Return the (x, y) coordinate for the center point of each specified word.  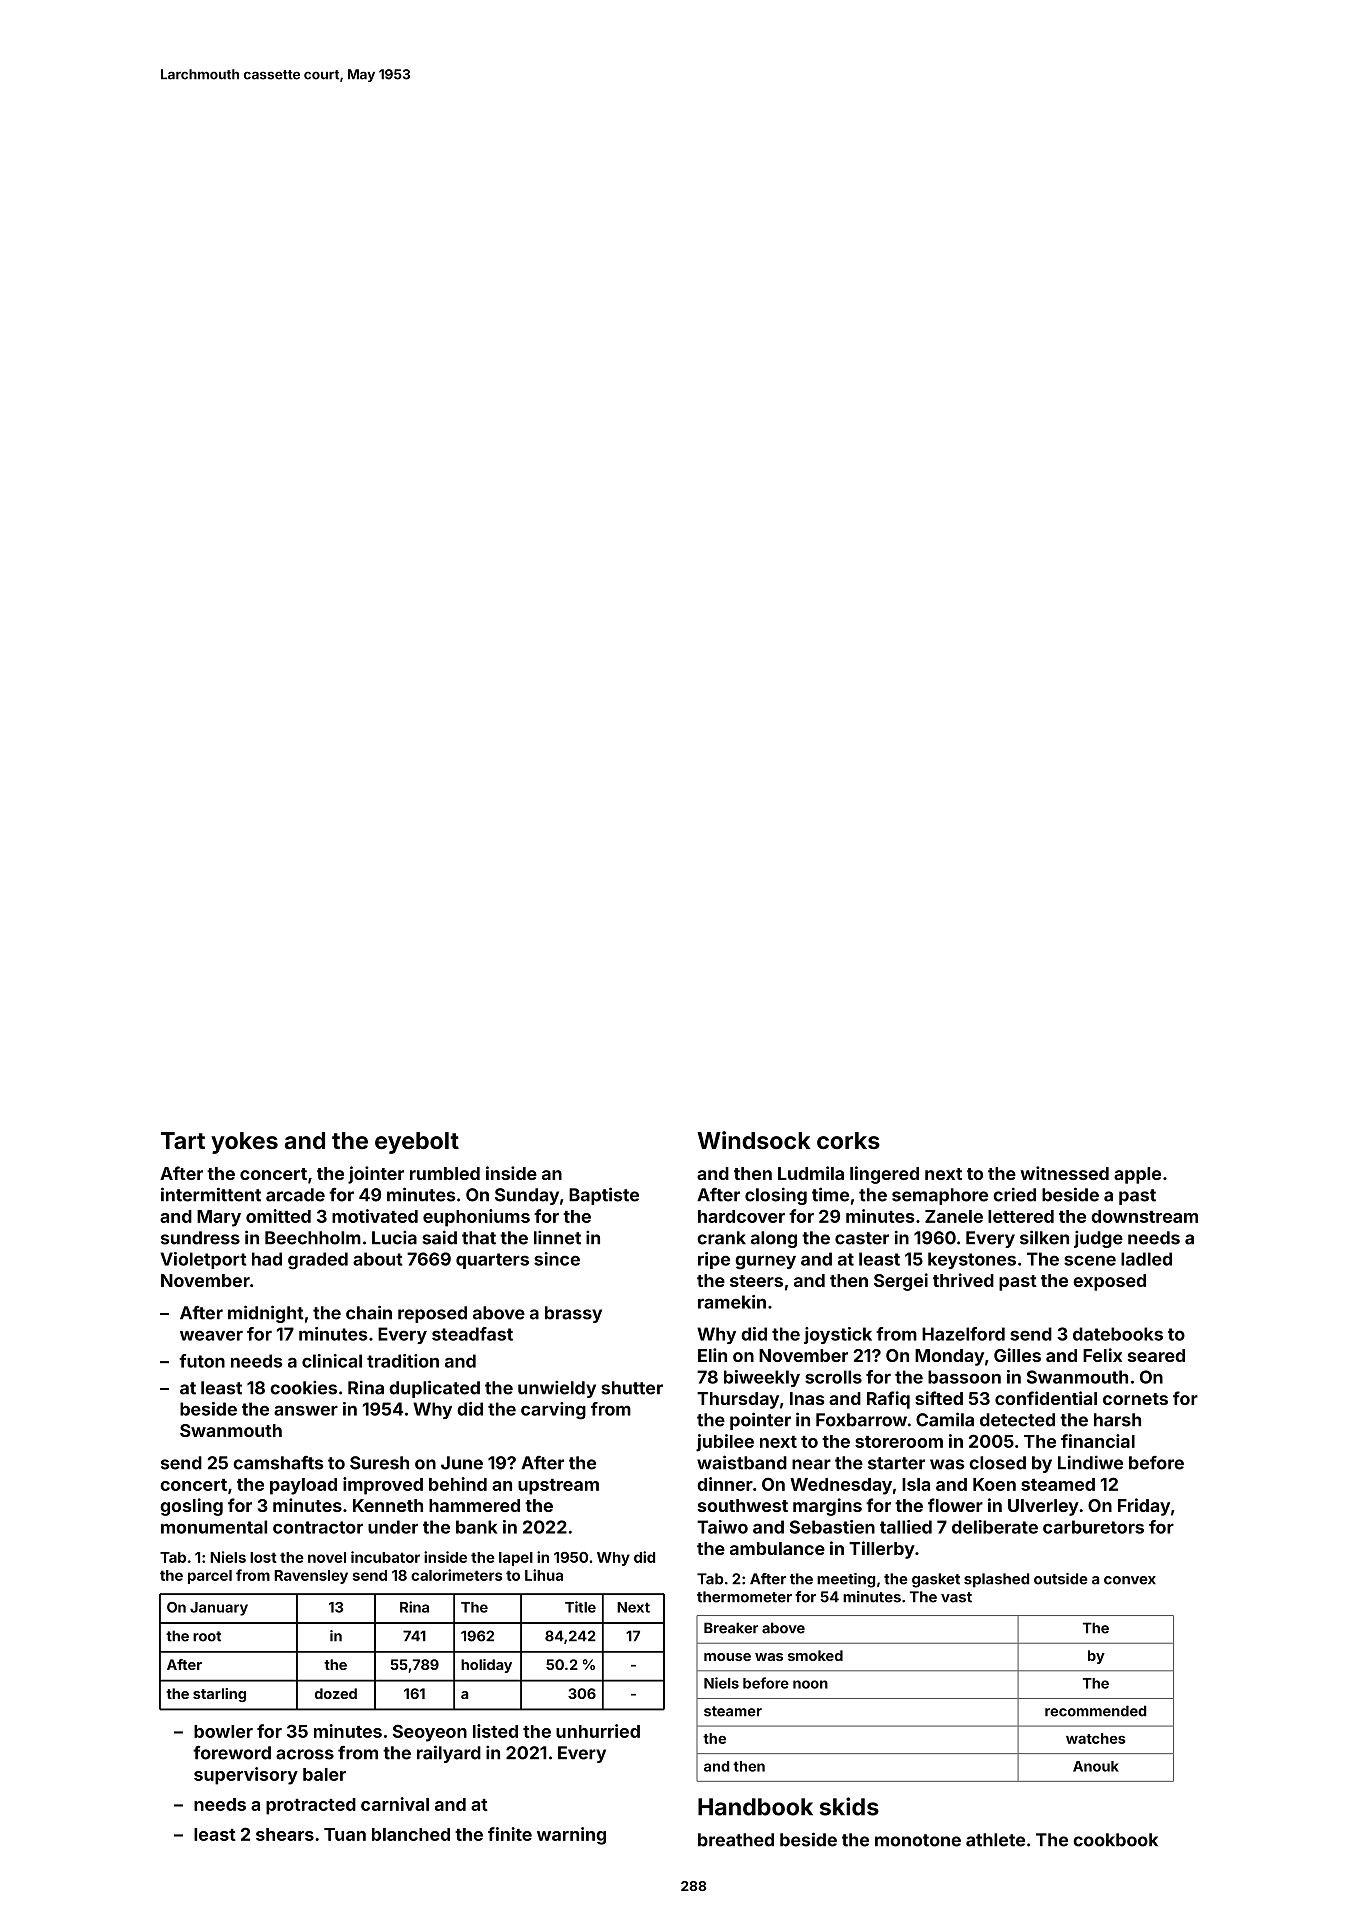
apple (1137, 1175)
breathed (736, 1840)
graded (318, 1261)
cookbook (1115, 1840)
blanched (411, 1834)
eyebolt (417, 1143)
